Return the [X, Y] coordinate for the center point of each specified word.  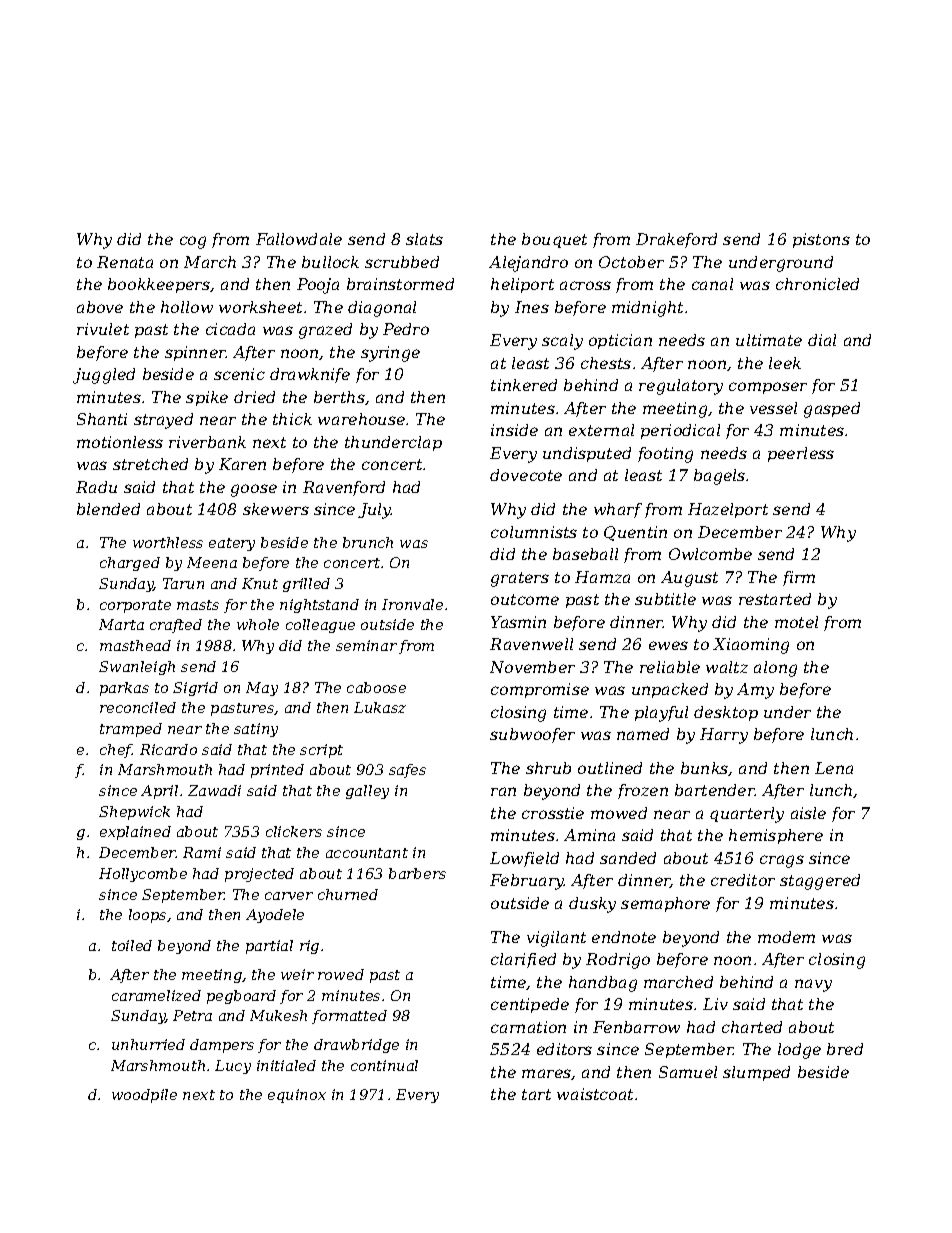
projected [259, 875]
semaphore [665, 904]
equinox [297, 1096]
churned [348, 894]
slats [424, 239]
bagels [719, 477]
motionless [120, 442]
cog [193, 242]
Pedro [406, 329]
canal [712, 284]
